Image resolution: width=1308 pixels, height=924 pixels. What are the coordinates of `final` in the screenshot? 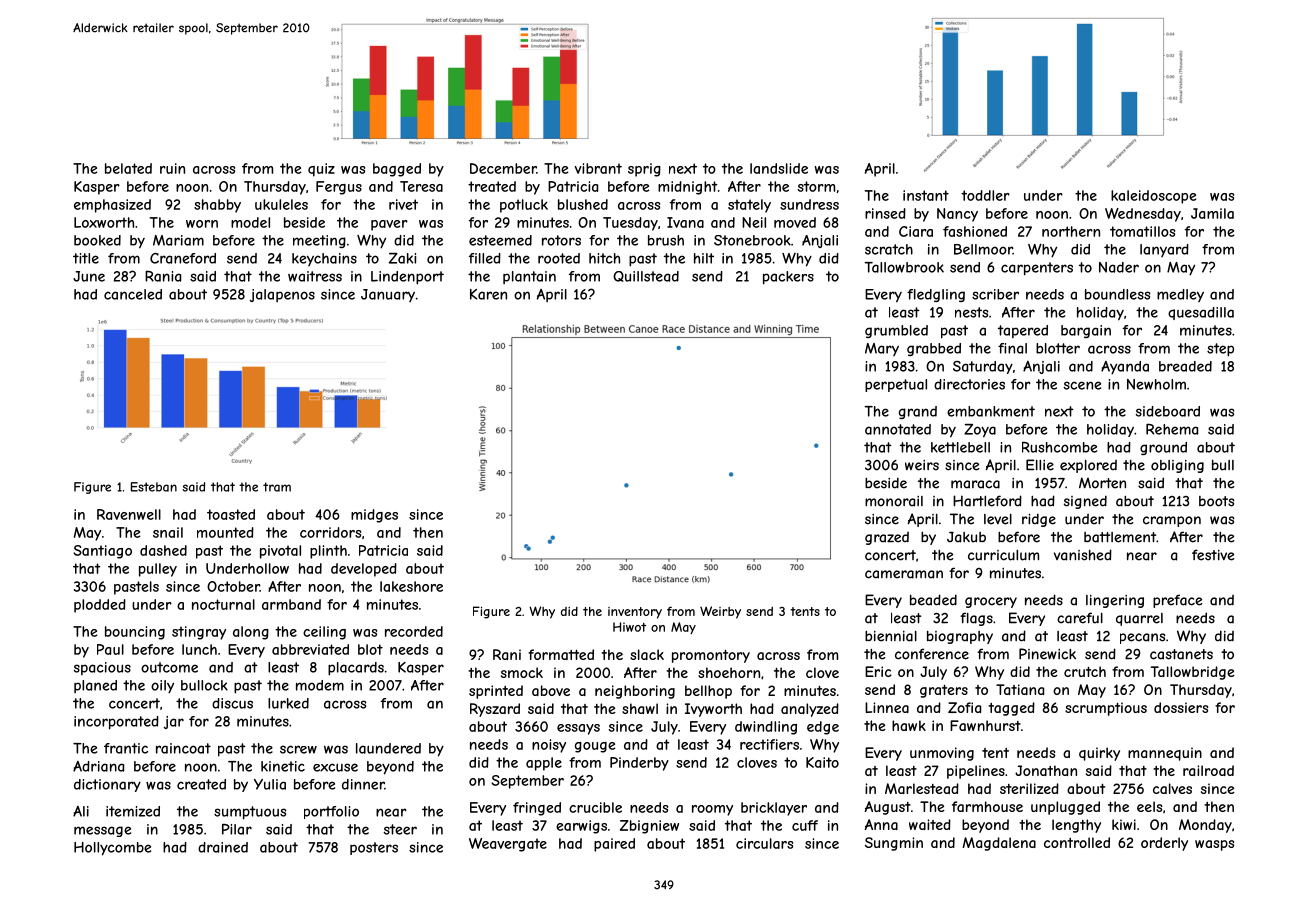 It's located at (1012, 348).
